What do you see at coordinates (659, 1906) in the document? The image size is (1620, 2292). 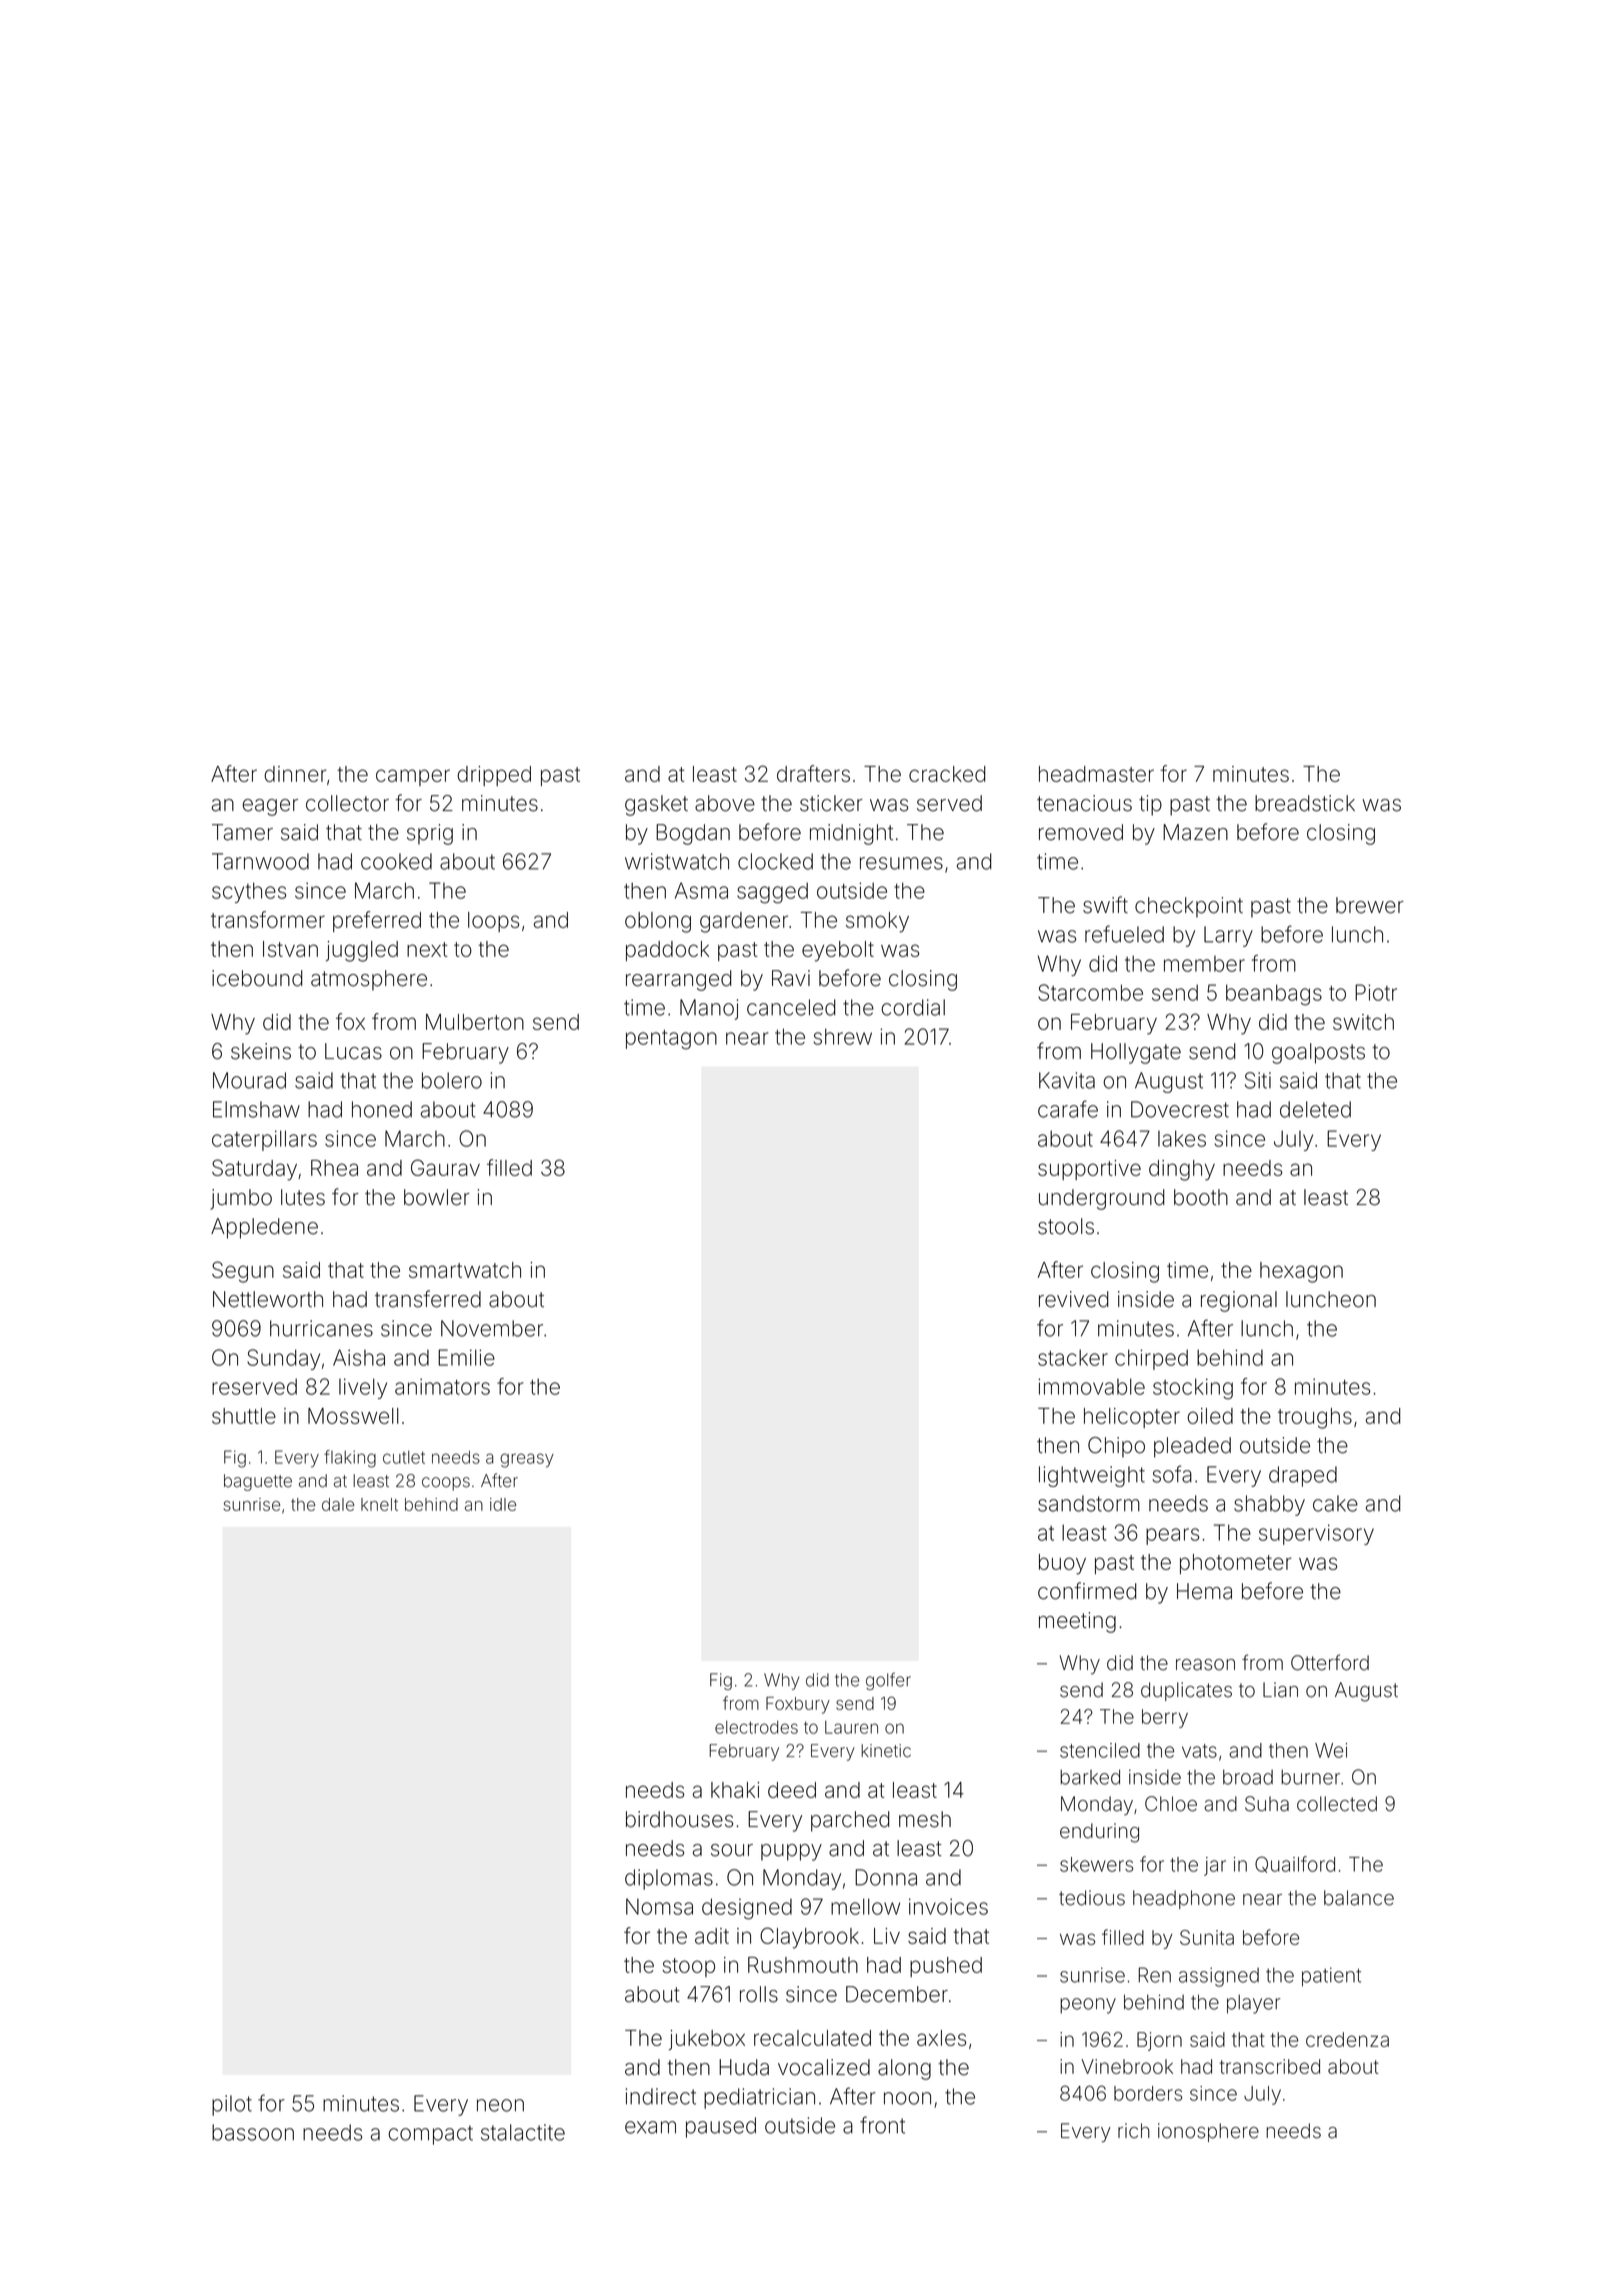 I see `Nomsa` at bounding box center [659, 1906].
